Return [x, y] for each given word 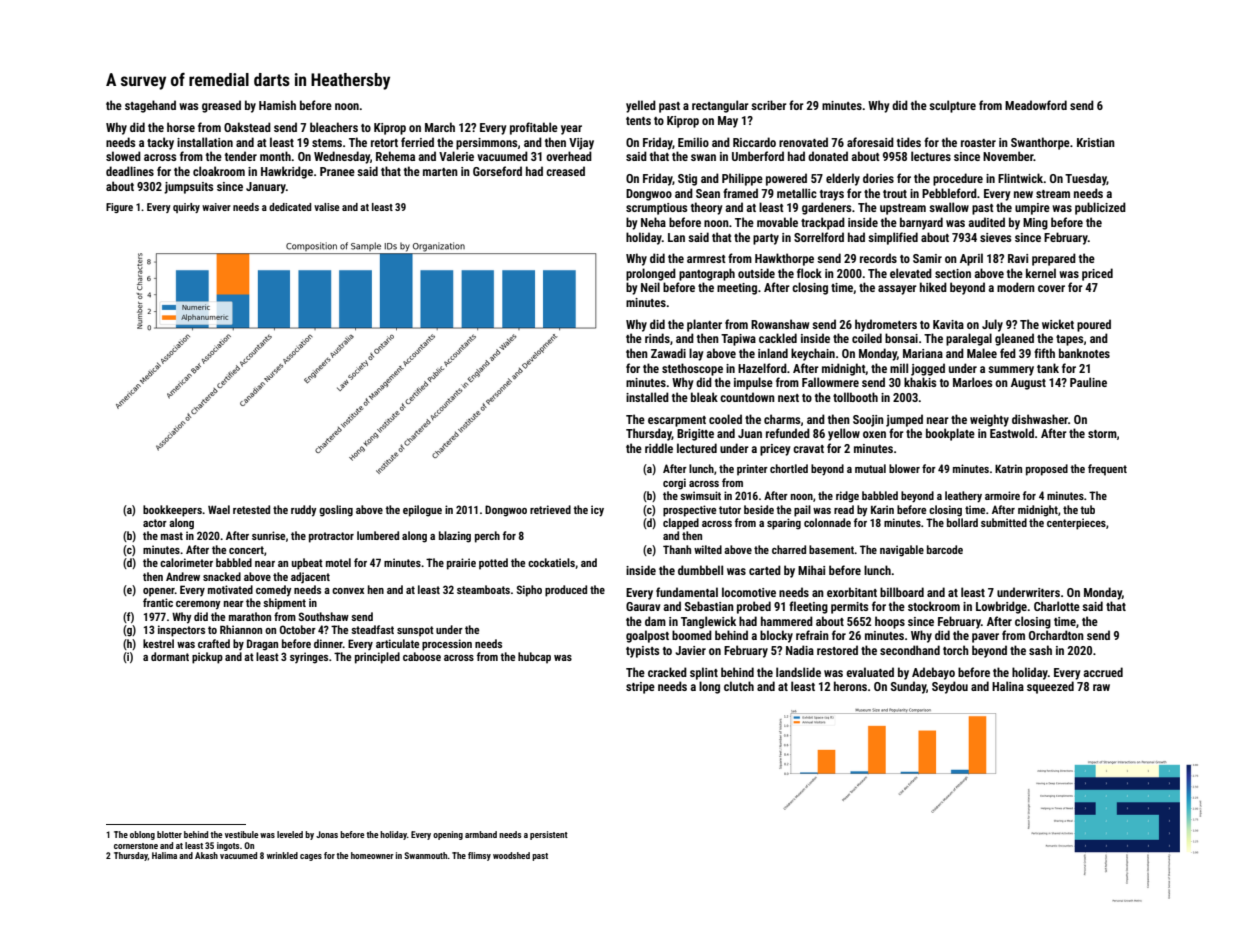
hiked [933, 287]
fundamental [687, 592]
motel [338, 562]
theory [707, 208]
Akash [206, 855]
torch [956, 650]
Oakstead [247, 127]
